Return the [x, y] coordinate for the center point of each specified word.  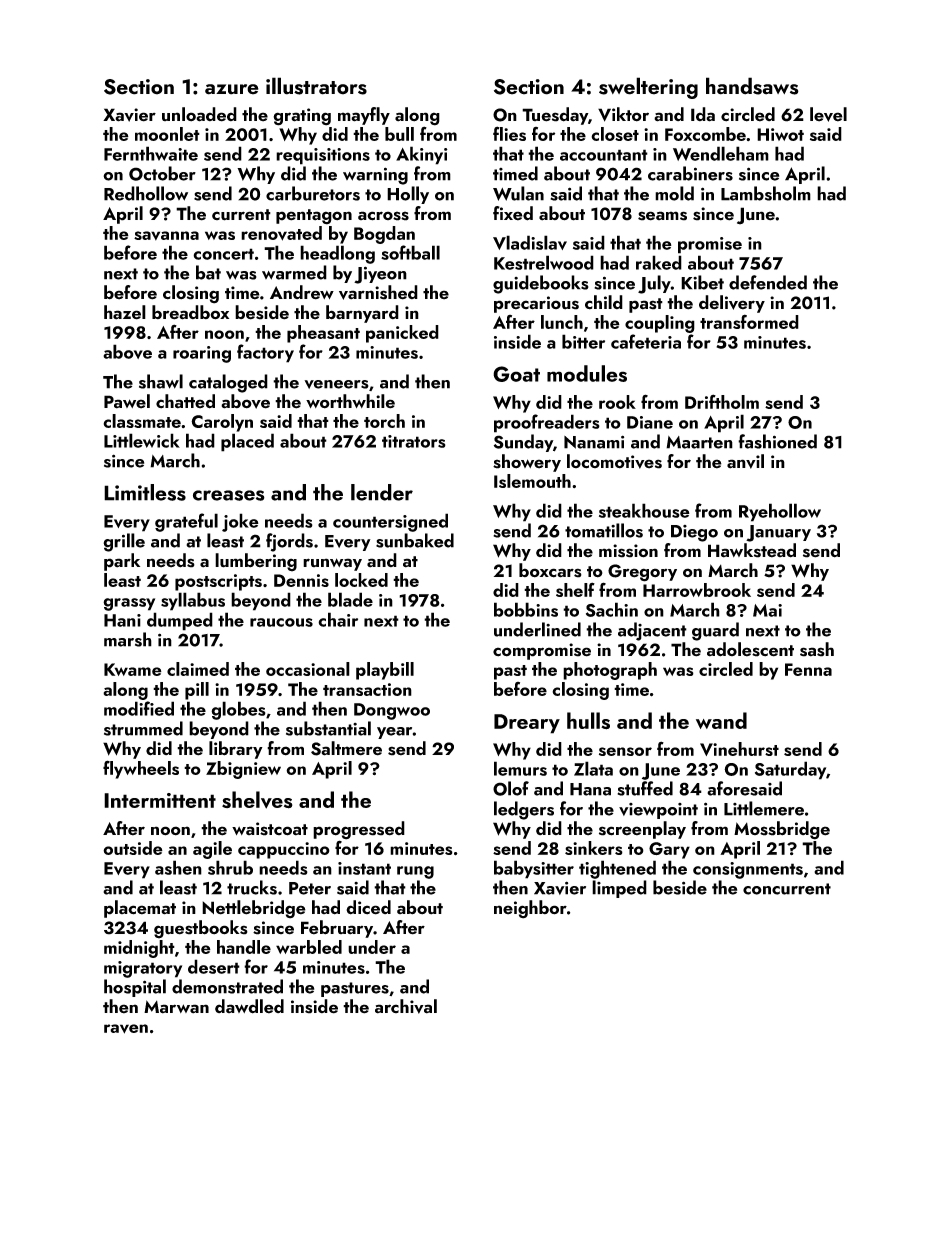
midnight [139, 949]
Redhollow [146, 193]
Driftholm [722, 401]
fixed [513, 213]
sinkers [594, 848]
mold [674, 193]
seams [662, 216]
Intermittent [160, 800]
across [383, 216]
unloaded [199, 114]
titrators [414, 441]
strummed [143, 728]
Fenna [808, 669]
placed [247, 442]
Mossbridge [782, 830]
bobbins [526, 609]
